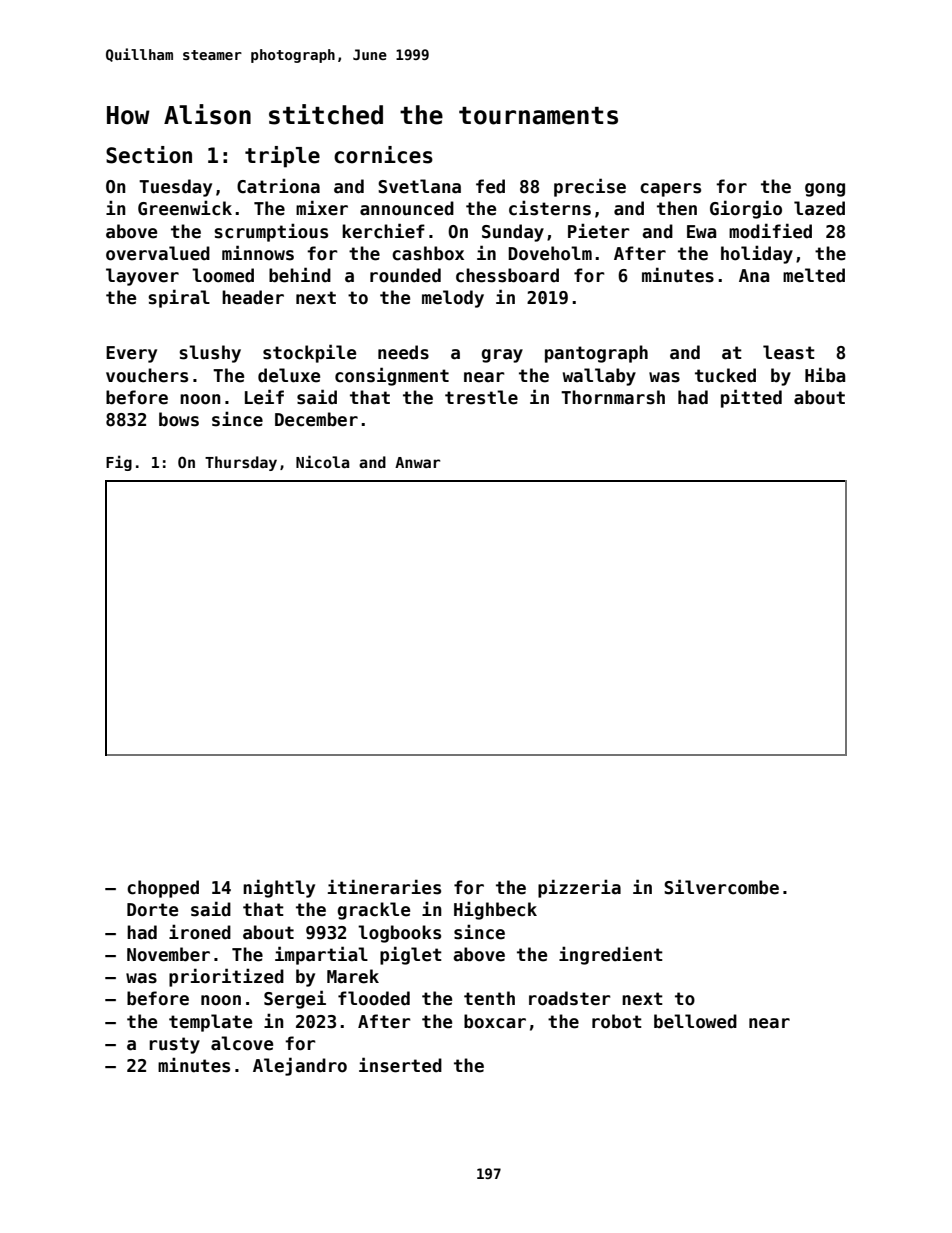 Image resolution: width=952 pixels, height=1233 pixels. Describe the element at coordinates (613, 397) in the document. I see `Thornmarsh` at that location.
